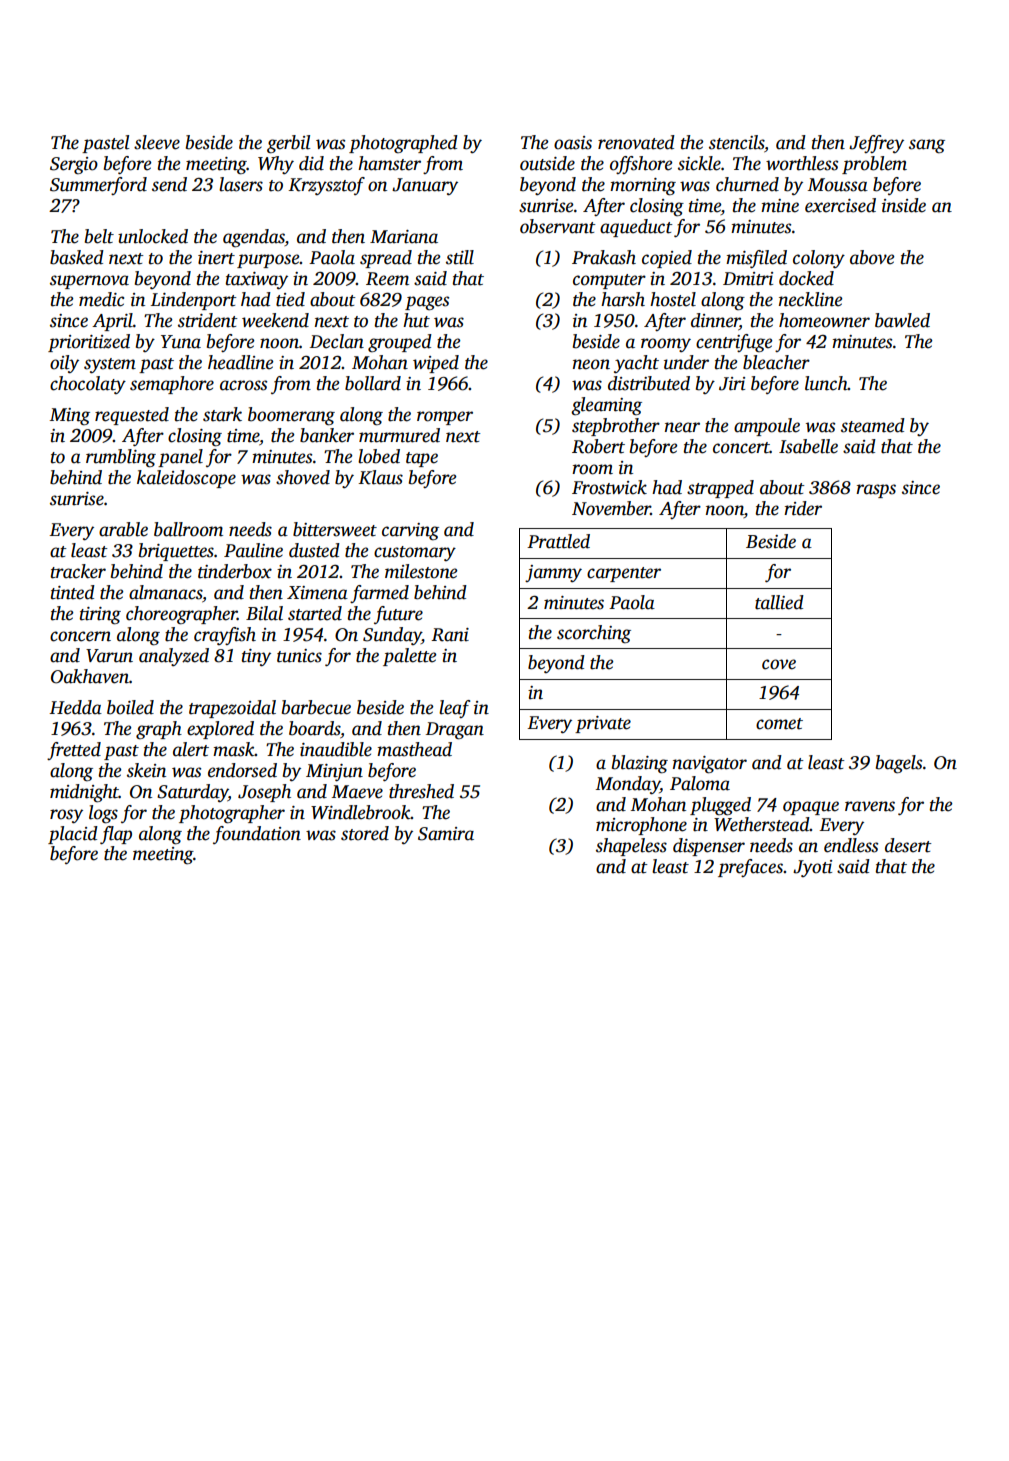  Describe the element at coordinates (594, 634) in the document. I see `scorching` at that location.
